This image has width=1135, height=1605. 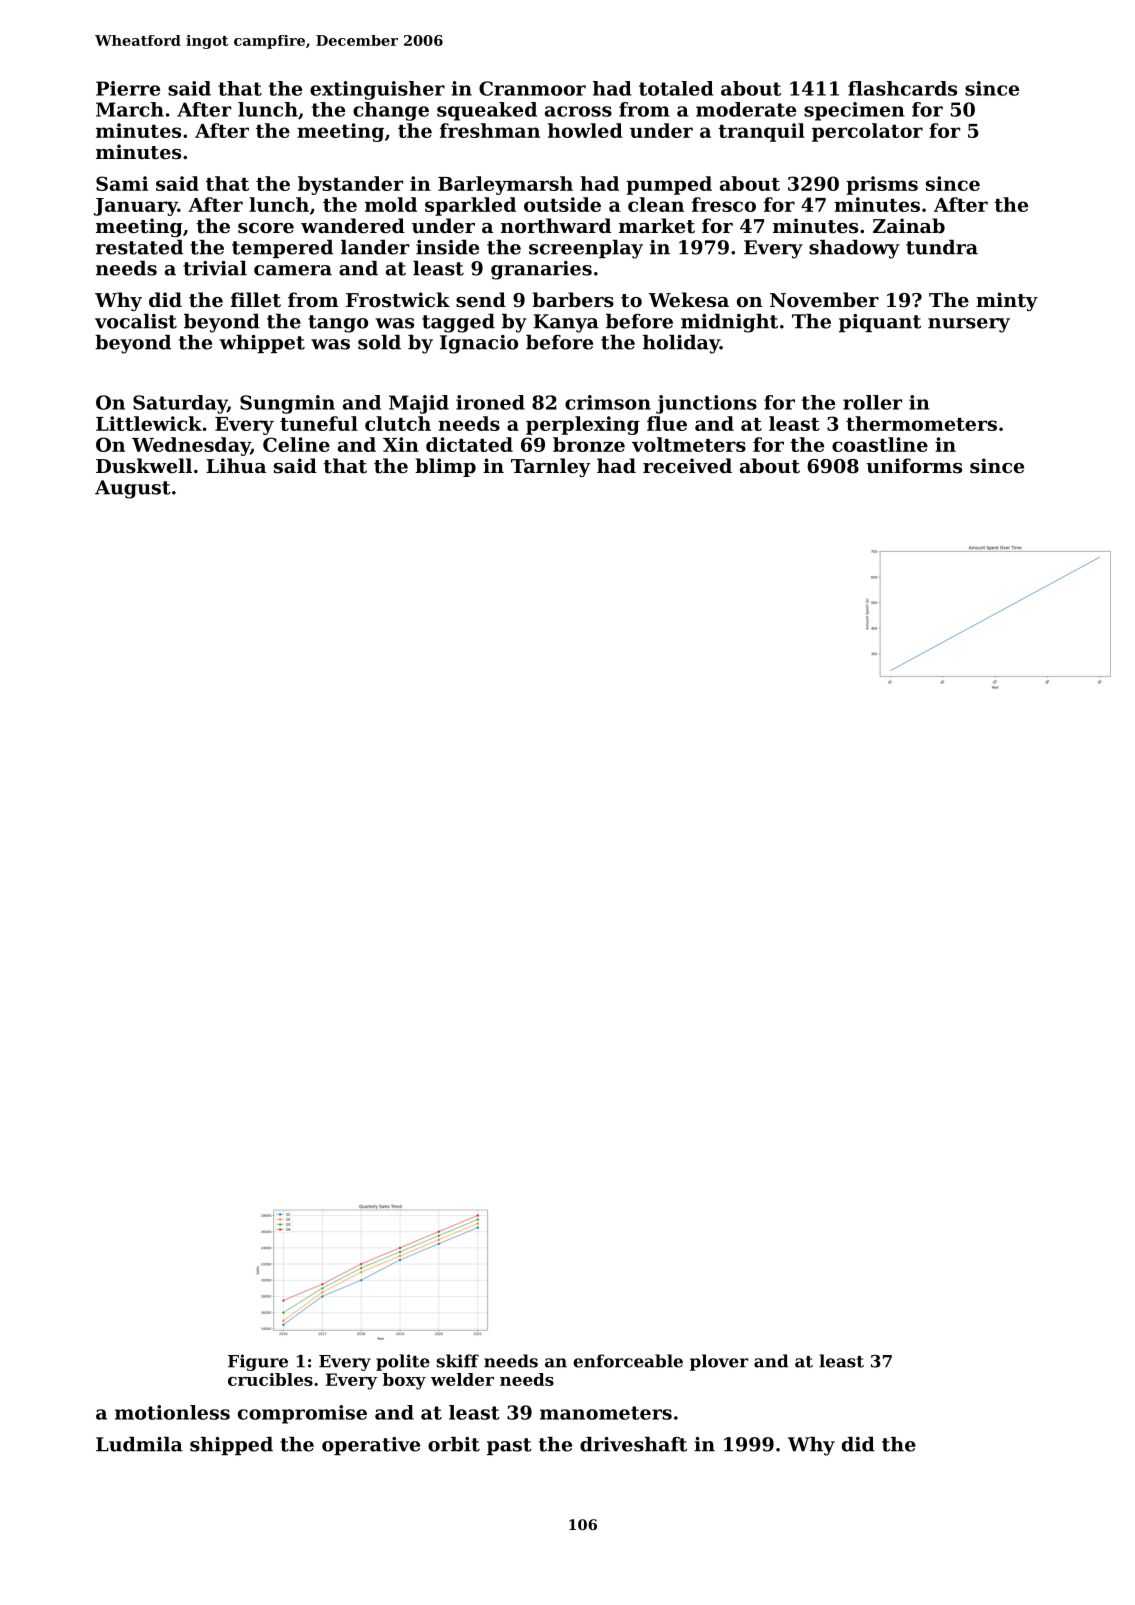 What do you see at coordinates (628, 1361) in the image?
I see `enforceable` at bounding box center [628, 1361].
